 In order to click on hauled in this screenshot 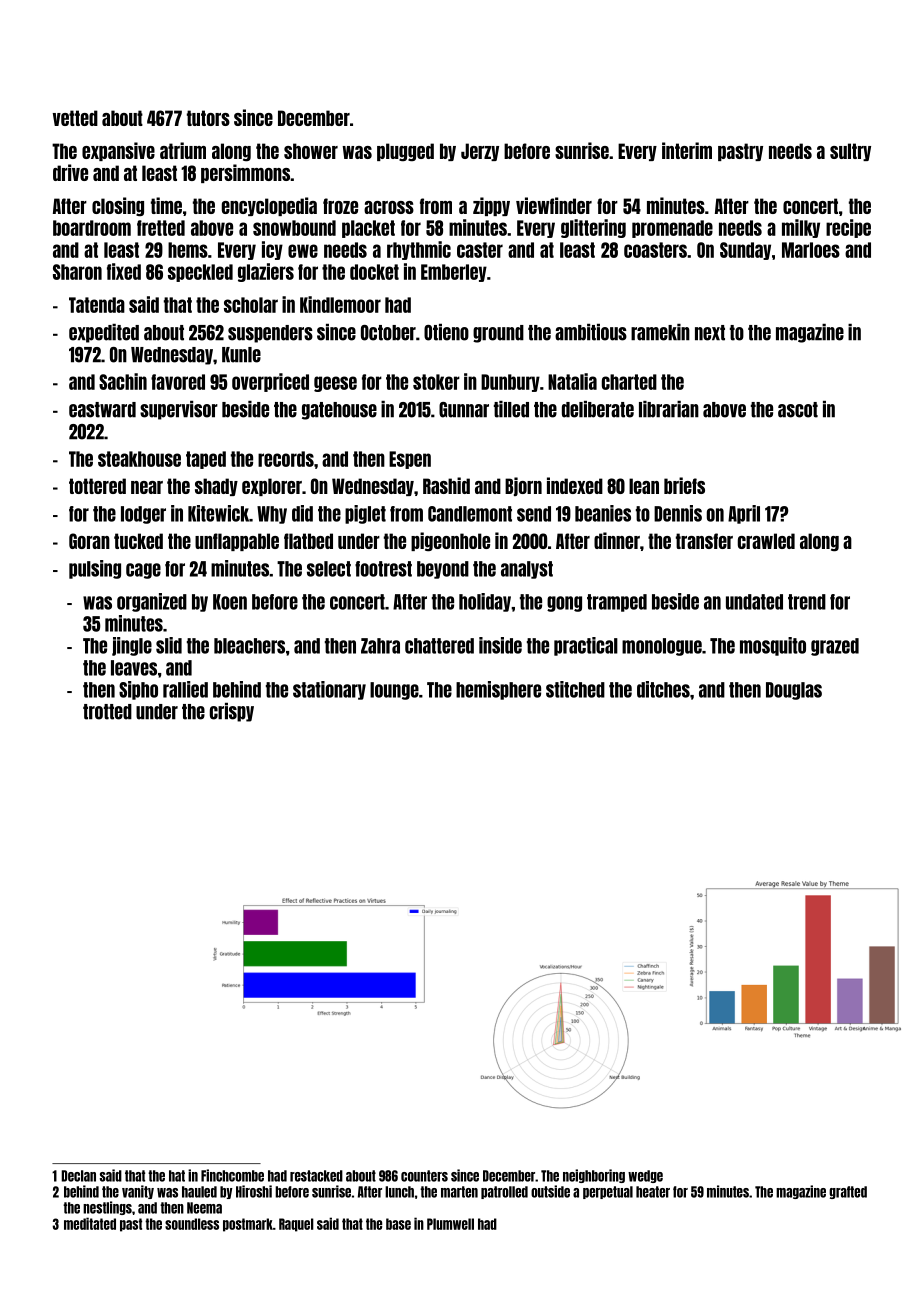, I will do `click(199, 1192)`.
